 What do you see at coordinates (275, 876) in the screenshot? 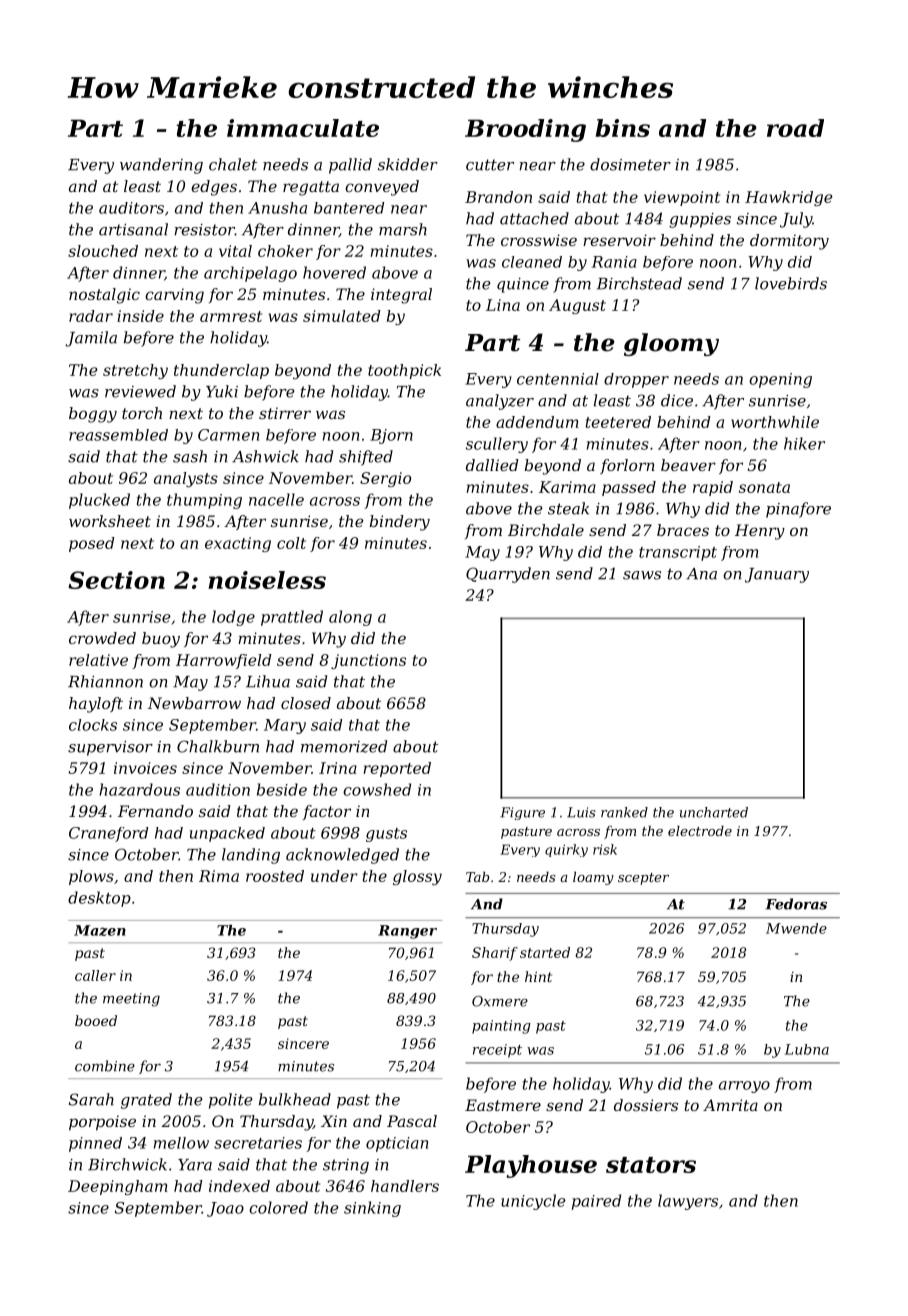
I see `roosted` at bounding box center [275, 876].
